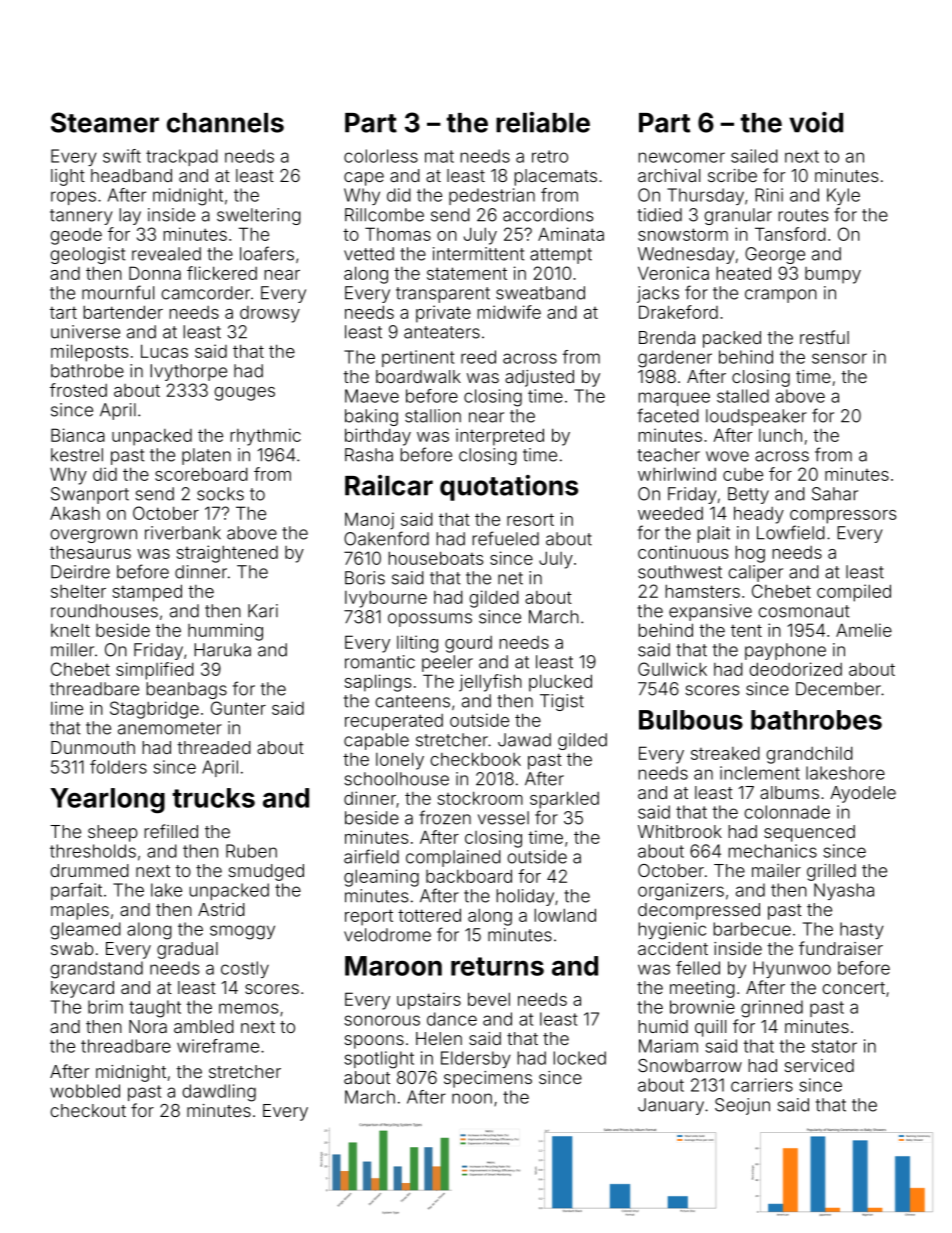 The image size is (952, 1233). I want to click on Seojun, so click(742, 1106).
